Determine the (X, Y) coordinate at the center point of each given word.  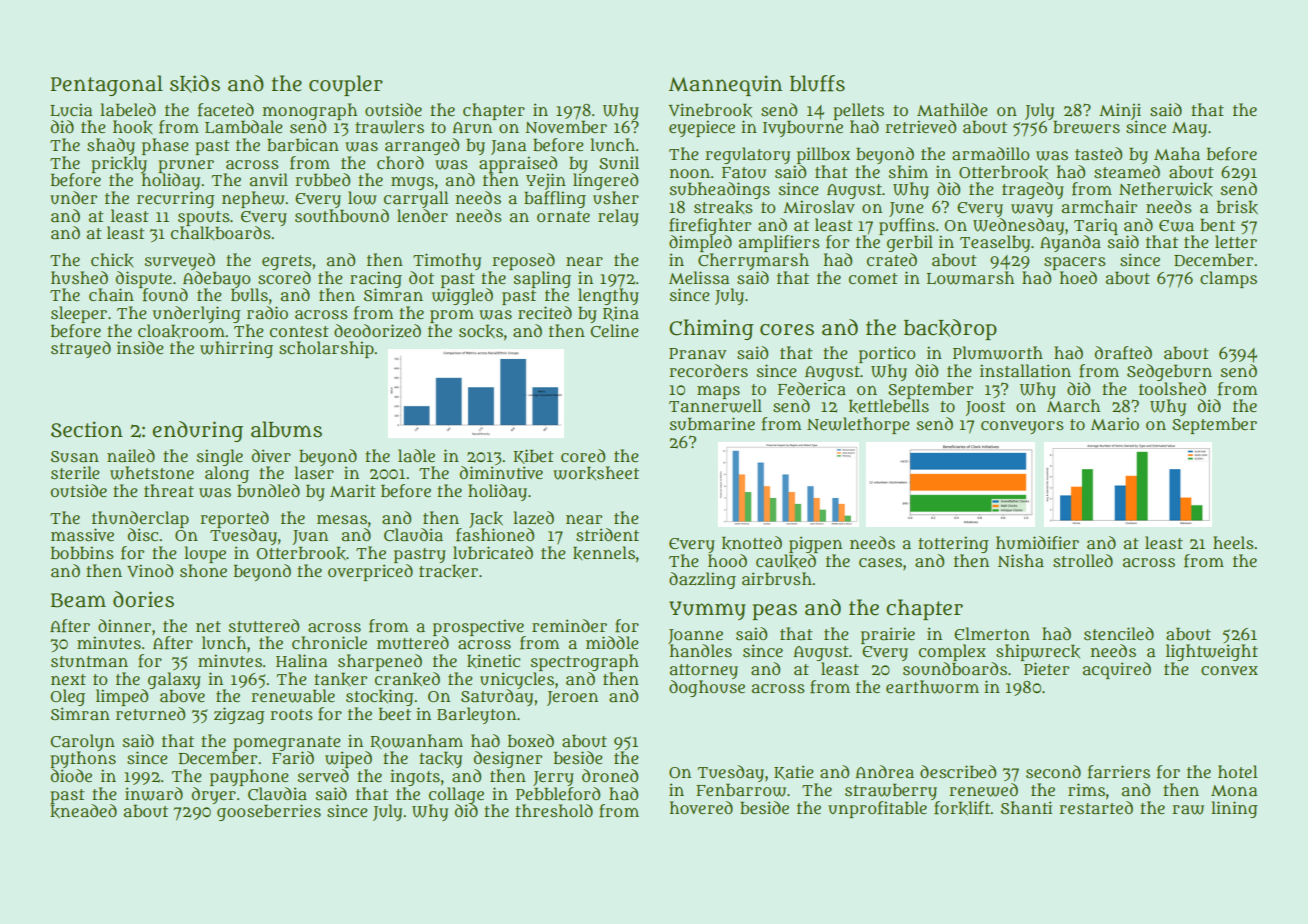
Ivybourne (803, 128)
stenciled (1119, 633)
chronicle (329, 642)
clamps (1228, 279)
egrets (287, 262)
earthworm (932, 687)
